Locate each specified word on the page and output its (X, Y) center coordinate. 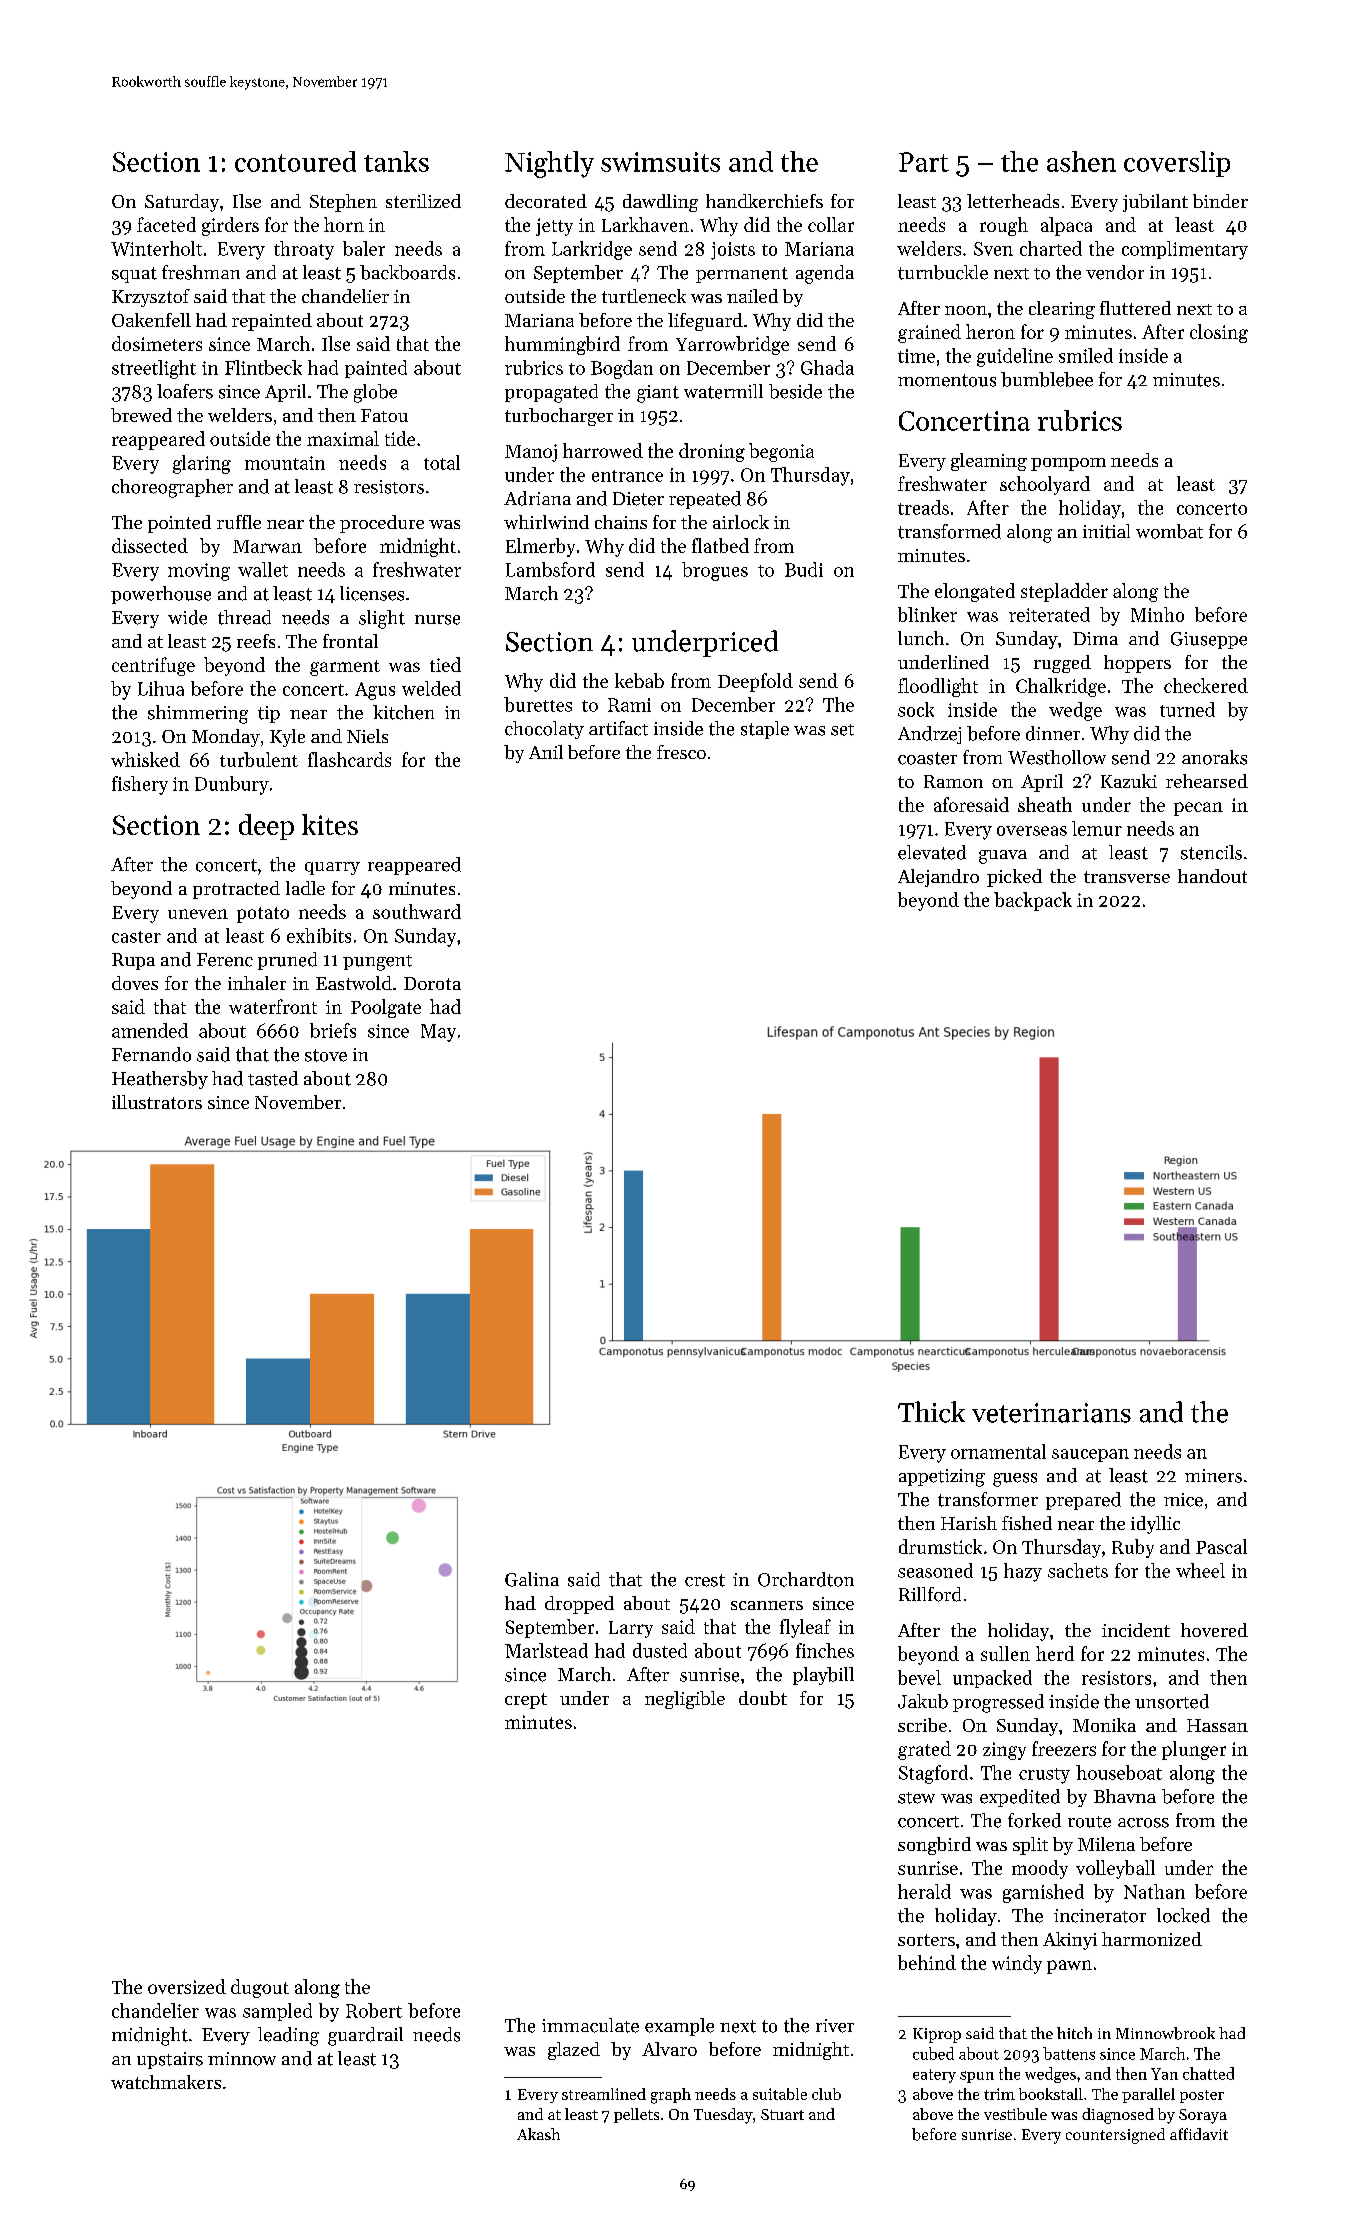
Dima (1095, 638)
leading (288, 2036)
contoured (295, 161)
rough (1004, 226)
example (679, 2027)
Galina (532, 1579)
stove (326, 1055)
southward (417, 911)
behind (927, 1962)
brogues (715, 571)
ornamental (998, 1451)
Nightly (549, 164)
